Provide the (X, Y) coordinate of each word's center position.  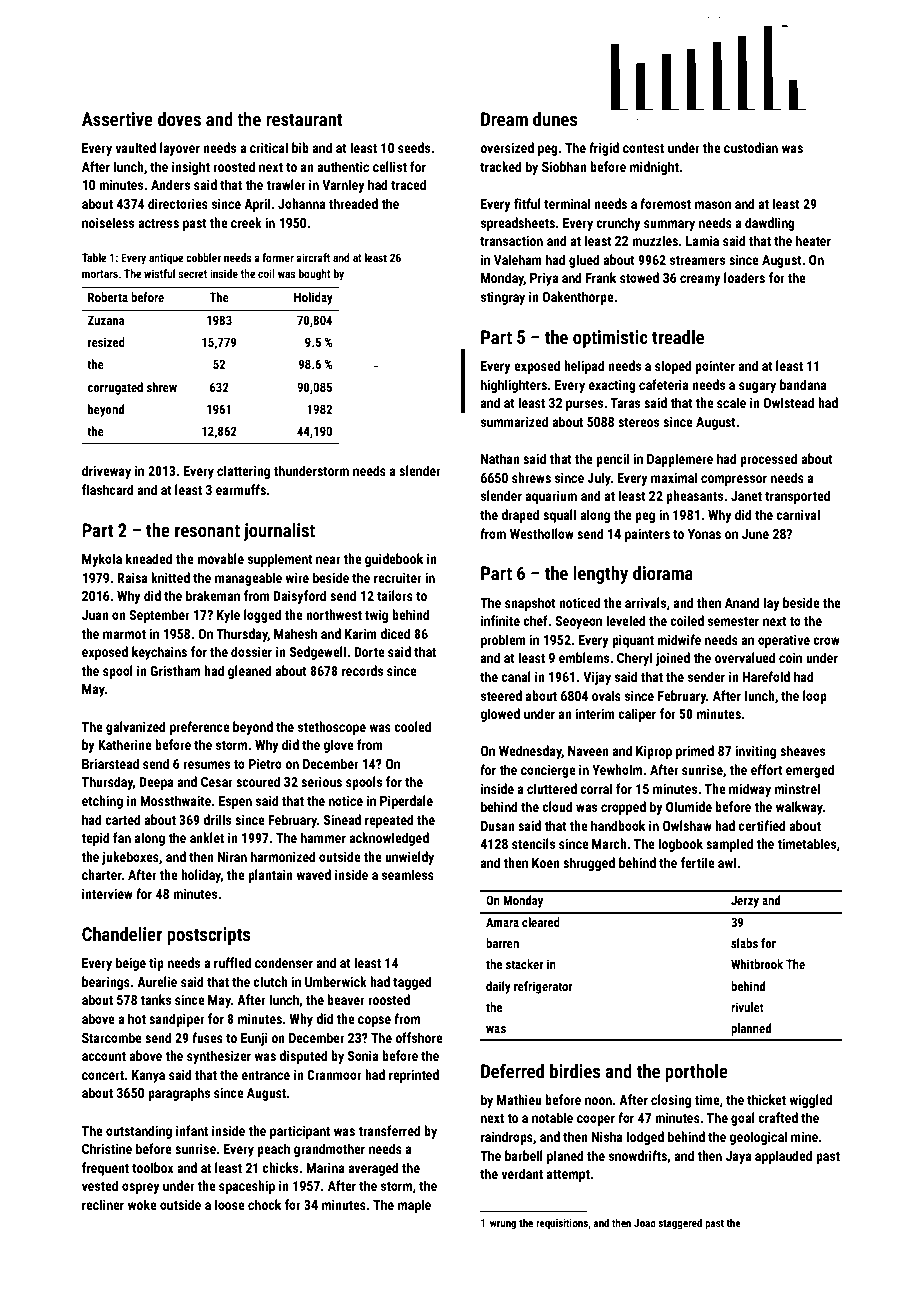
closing (671, 1101)
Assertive (117, 119)
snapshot (530, 604)
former (278, 257)
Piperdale (406, 802)
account (104, 1056)
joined (672, 659)
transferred (389, 1130)
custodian (751, 147)
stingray (503, 298)
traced (408, 184)
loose (230, 1204)
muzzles (655, 240)
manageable (248, 579)
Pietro (265, 764)
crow (826, 641)
